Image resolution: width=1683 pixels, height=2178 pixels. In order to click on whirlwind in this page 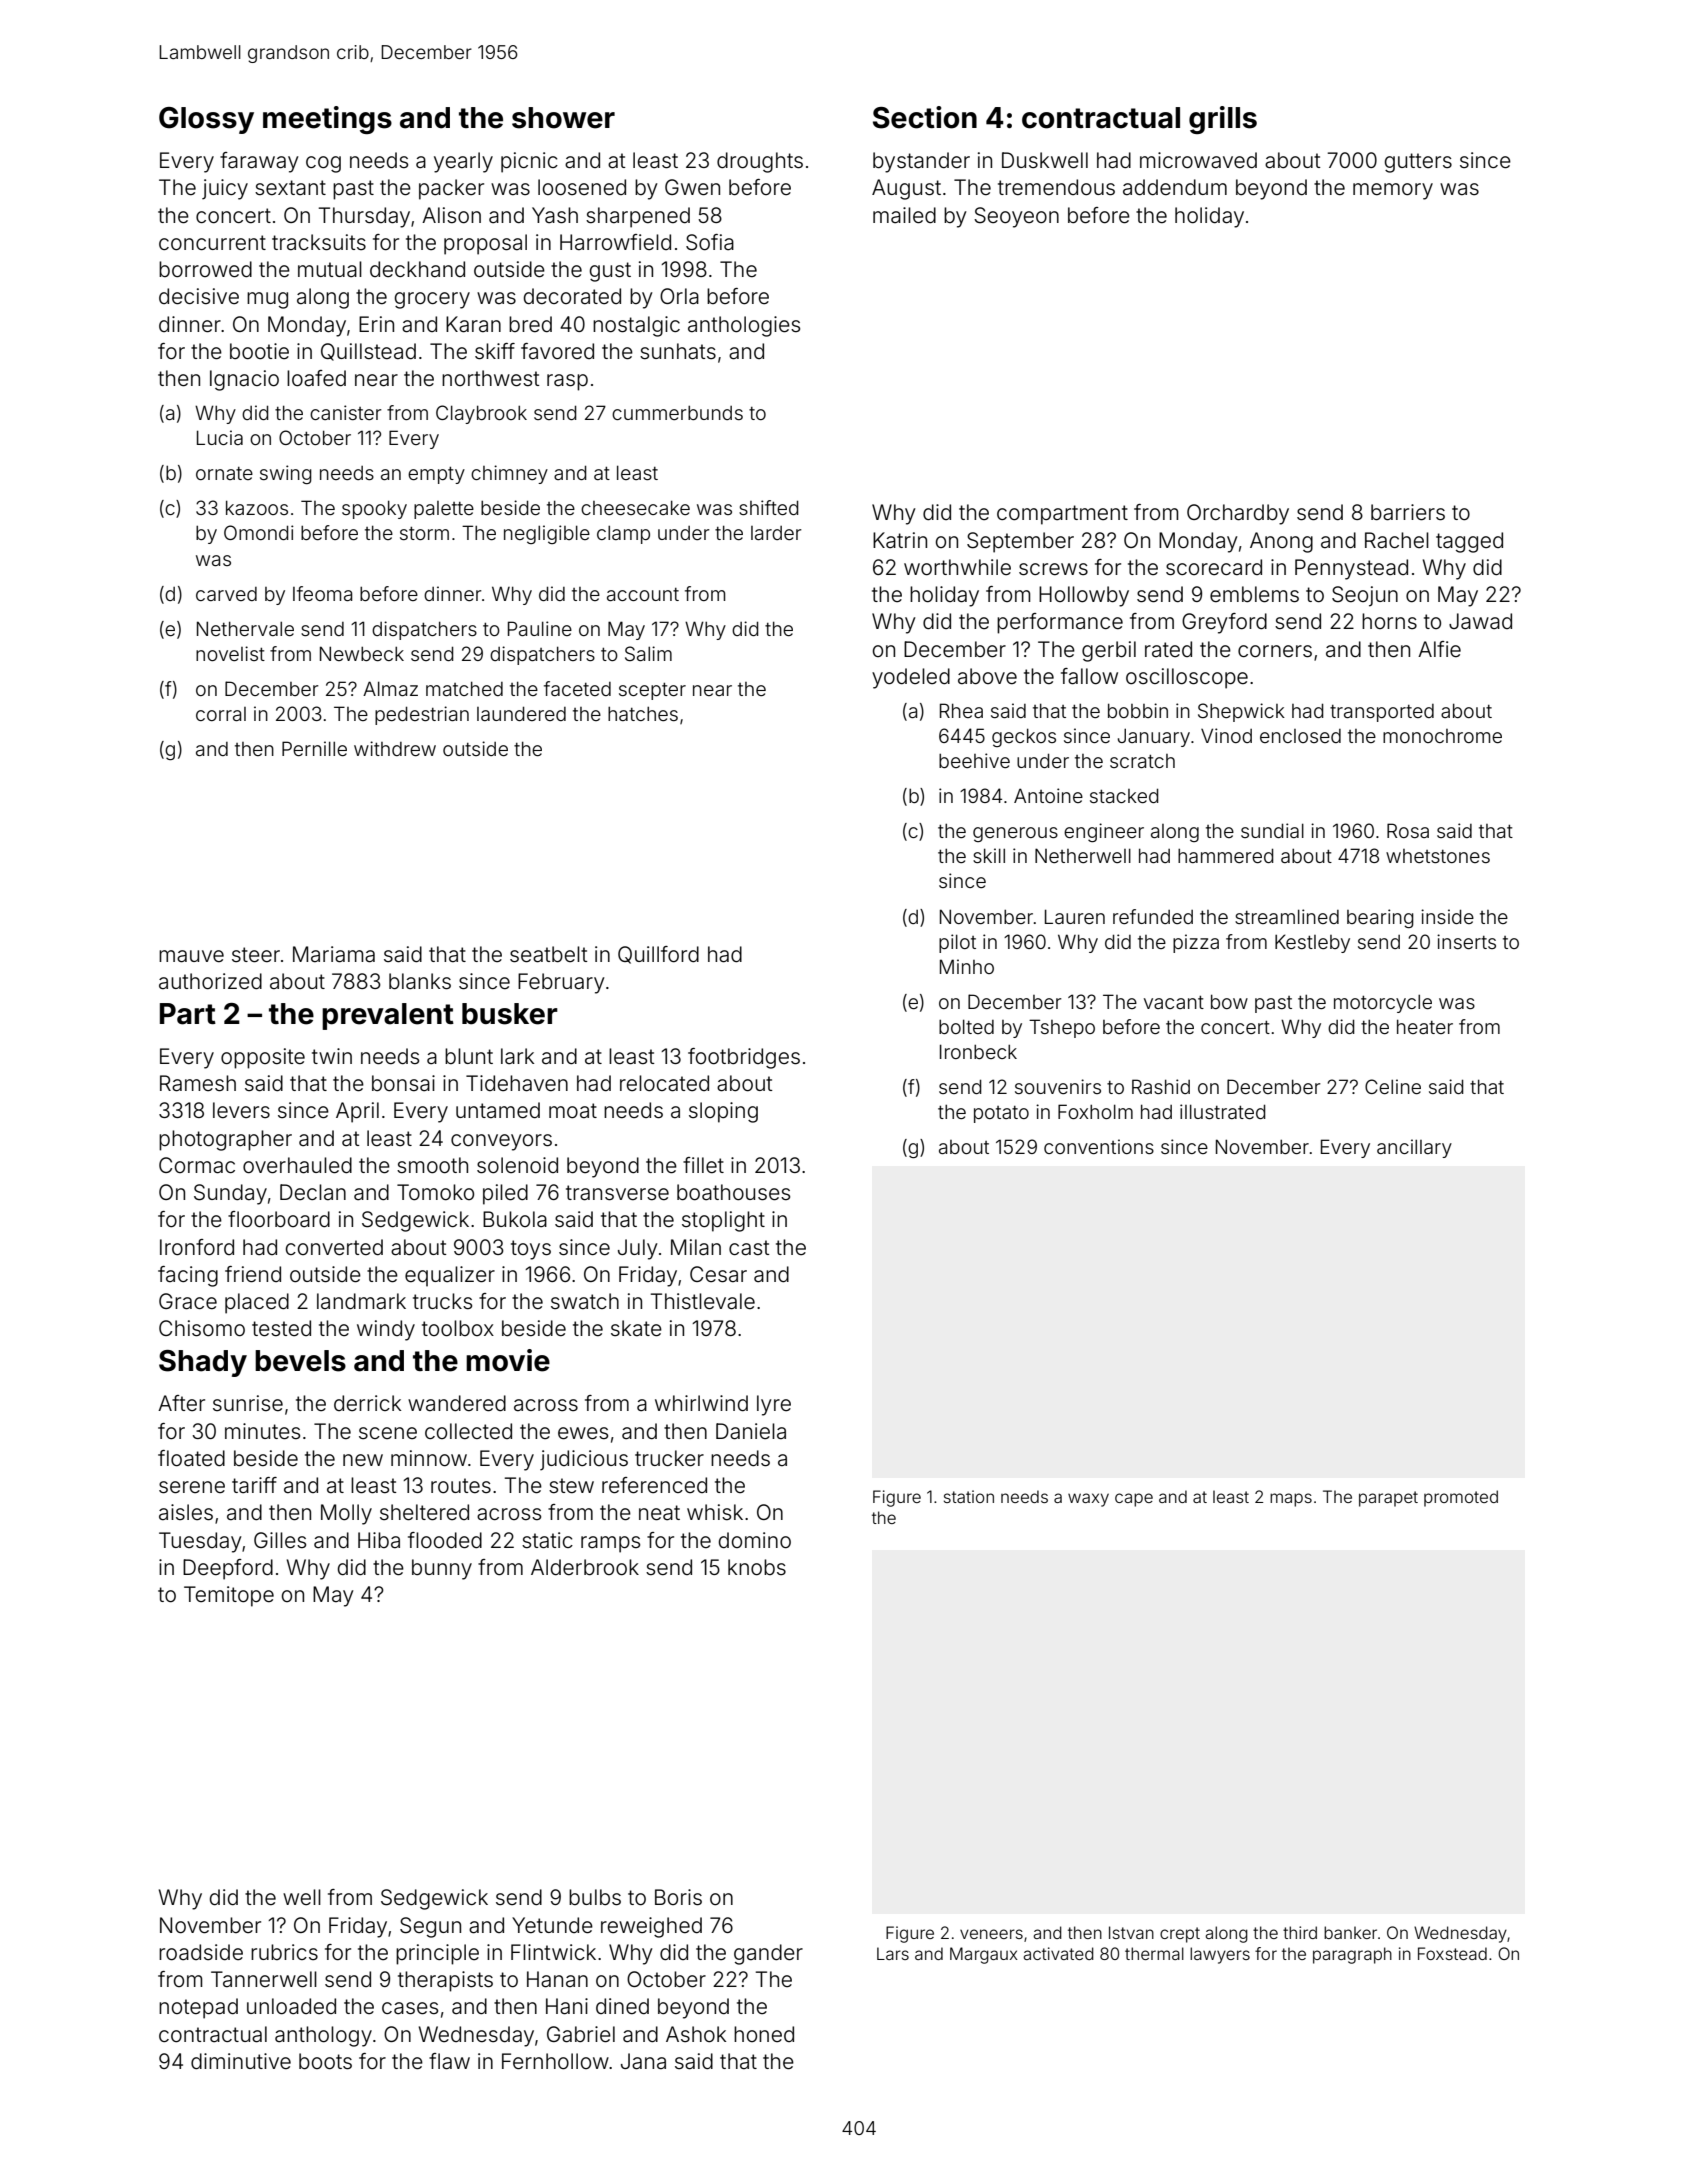, I will do `click(701, 1403)`.
